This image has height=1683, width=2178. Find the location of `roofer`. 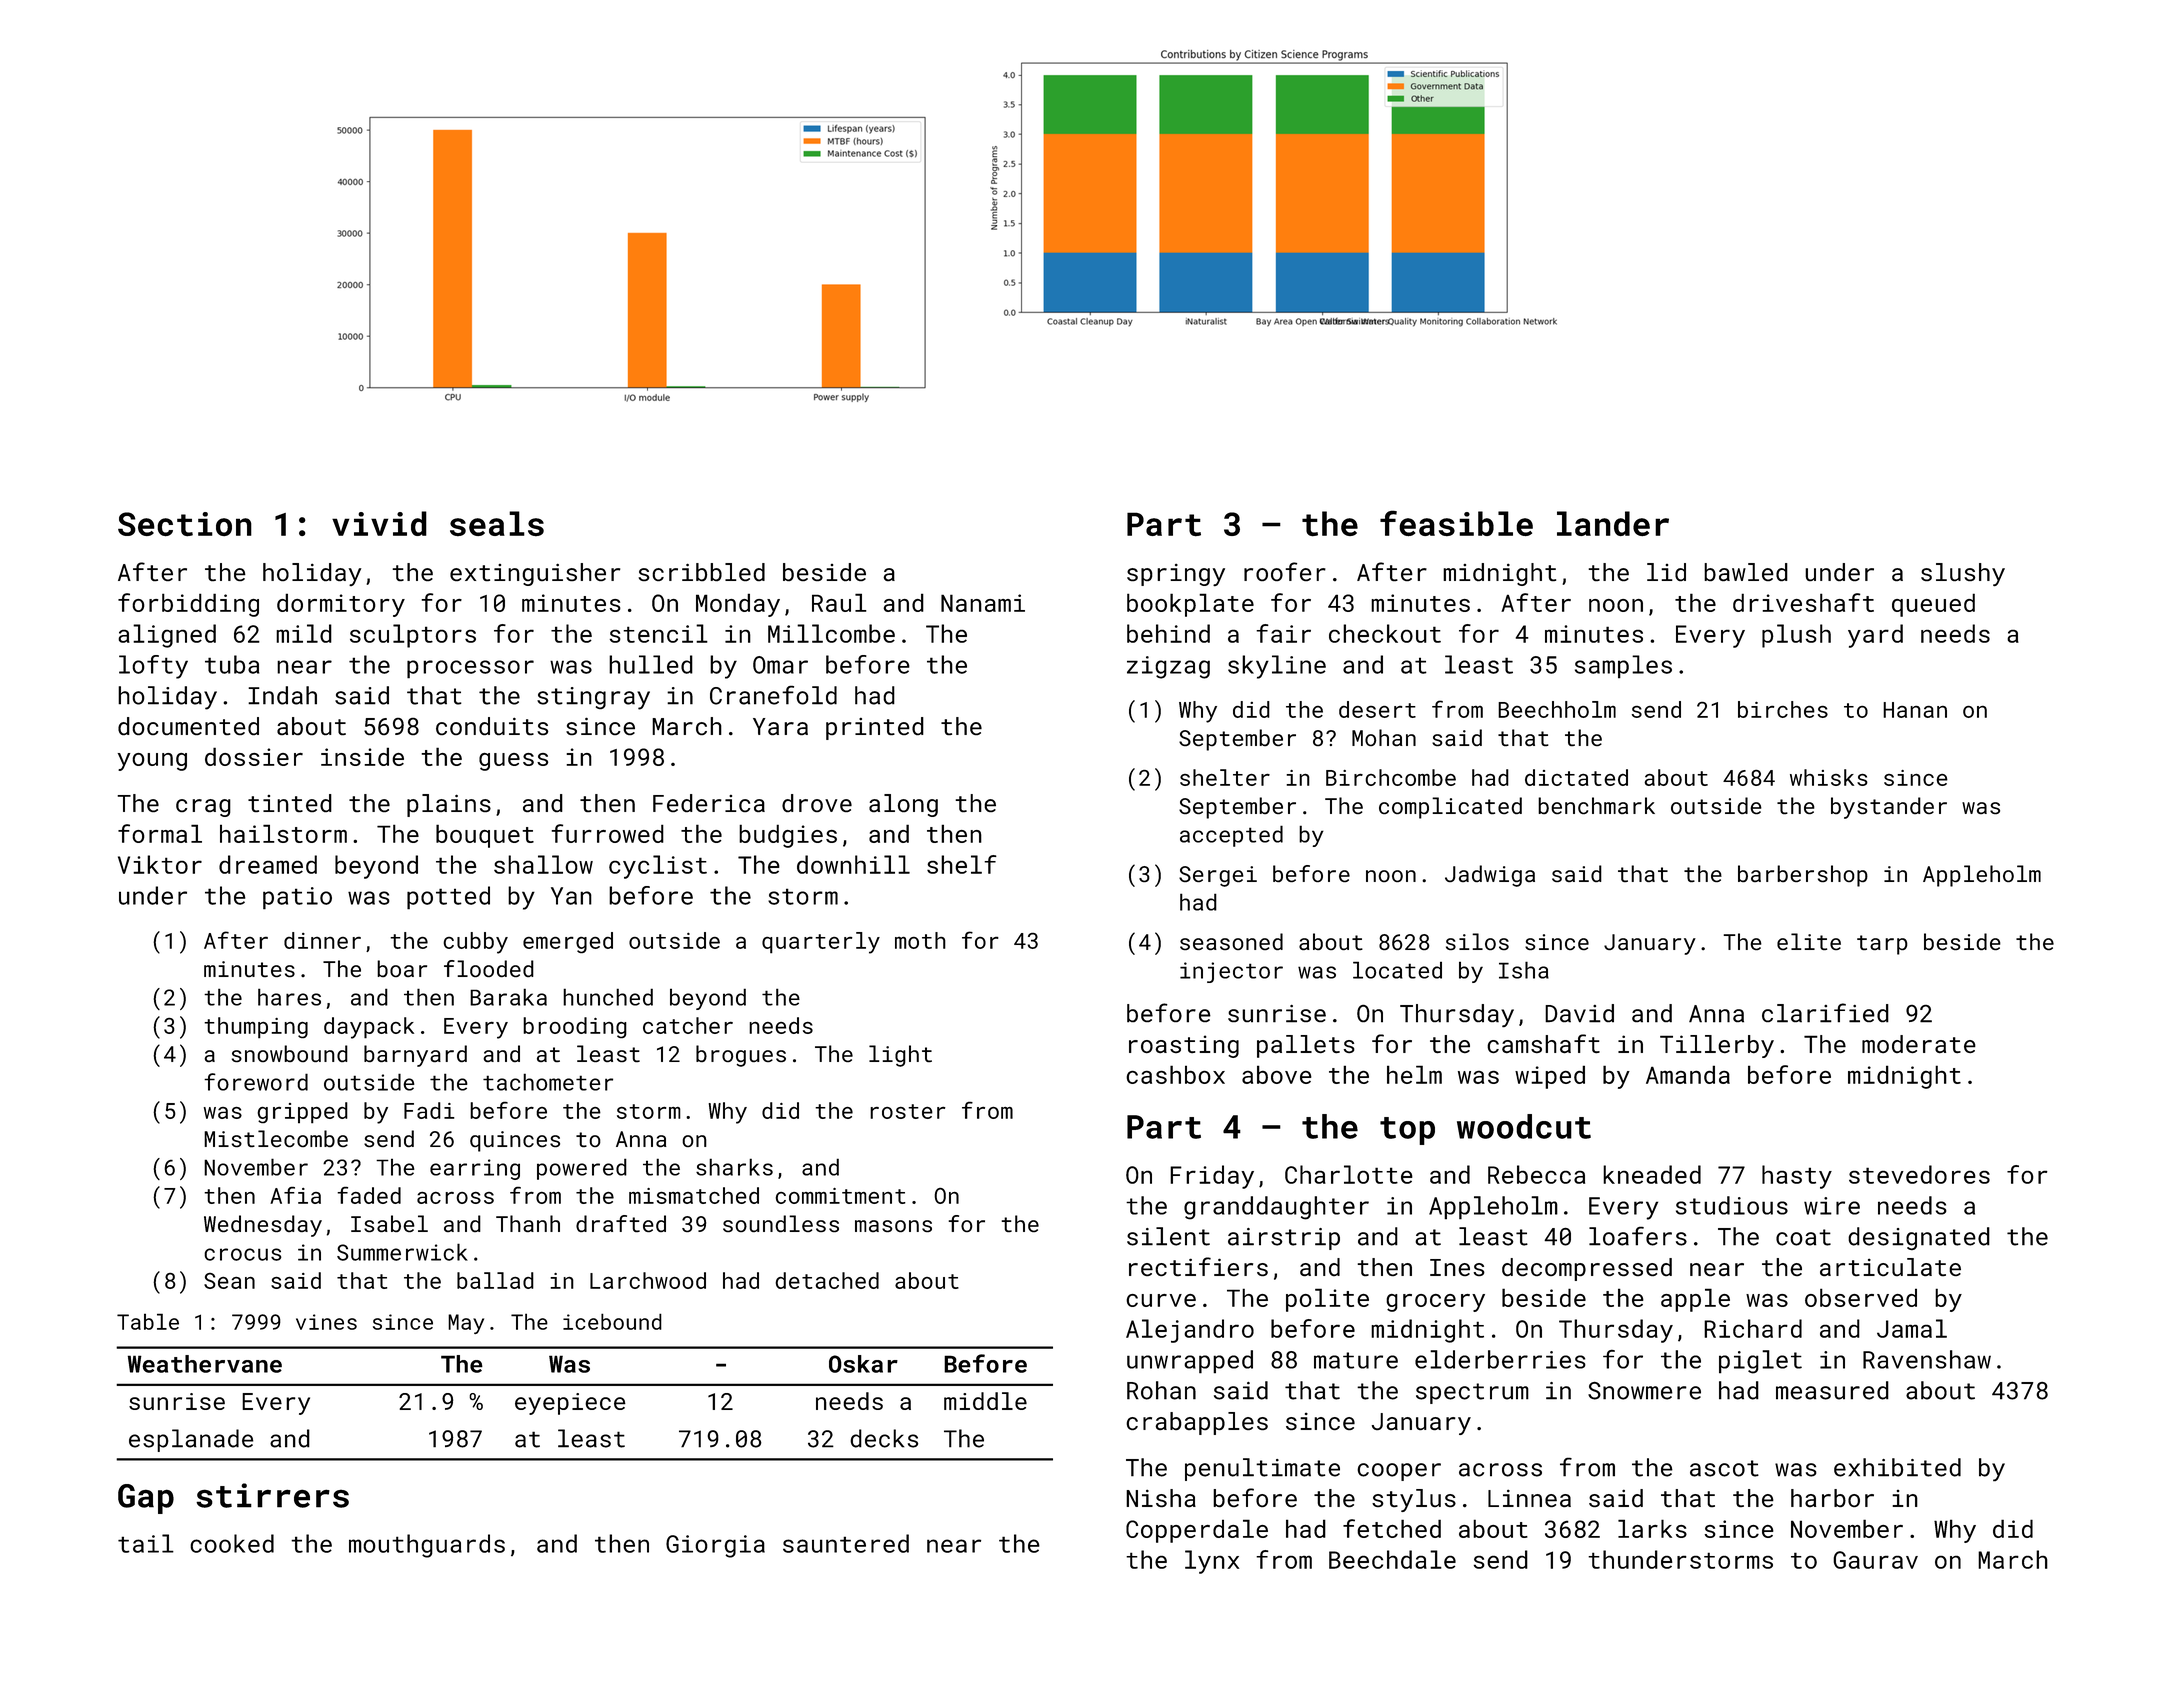

roofer is located at coordinates (1285, 571).
